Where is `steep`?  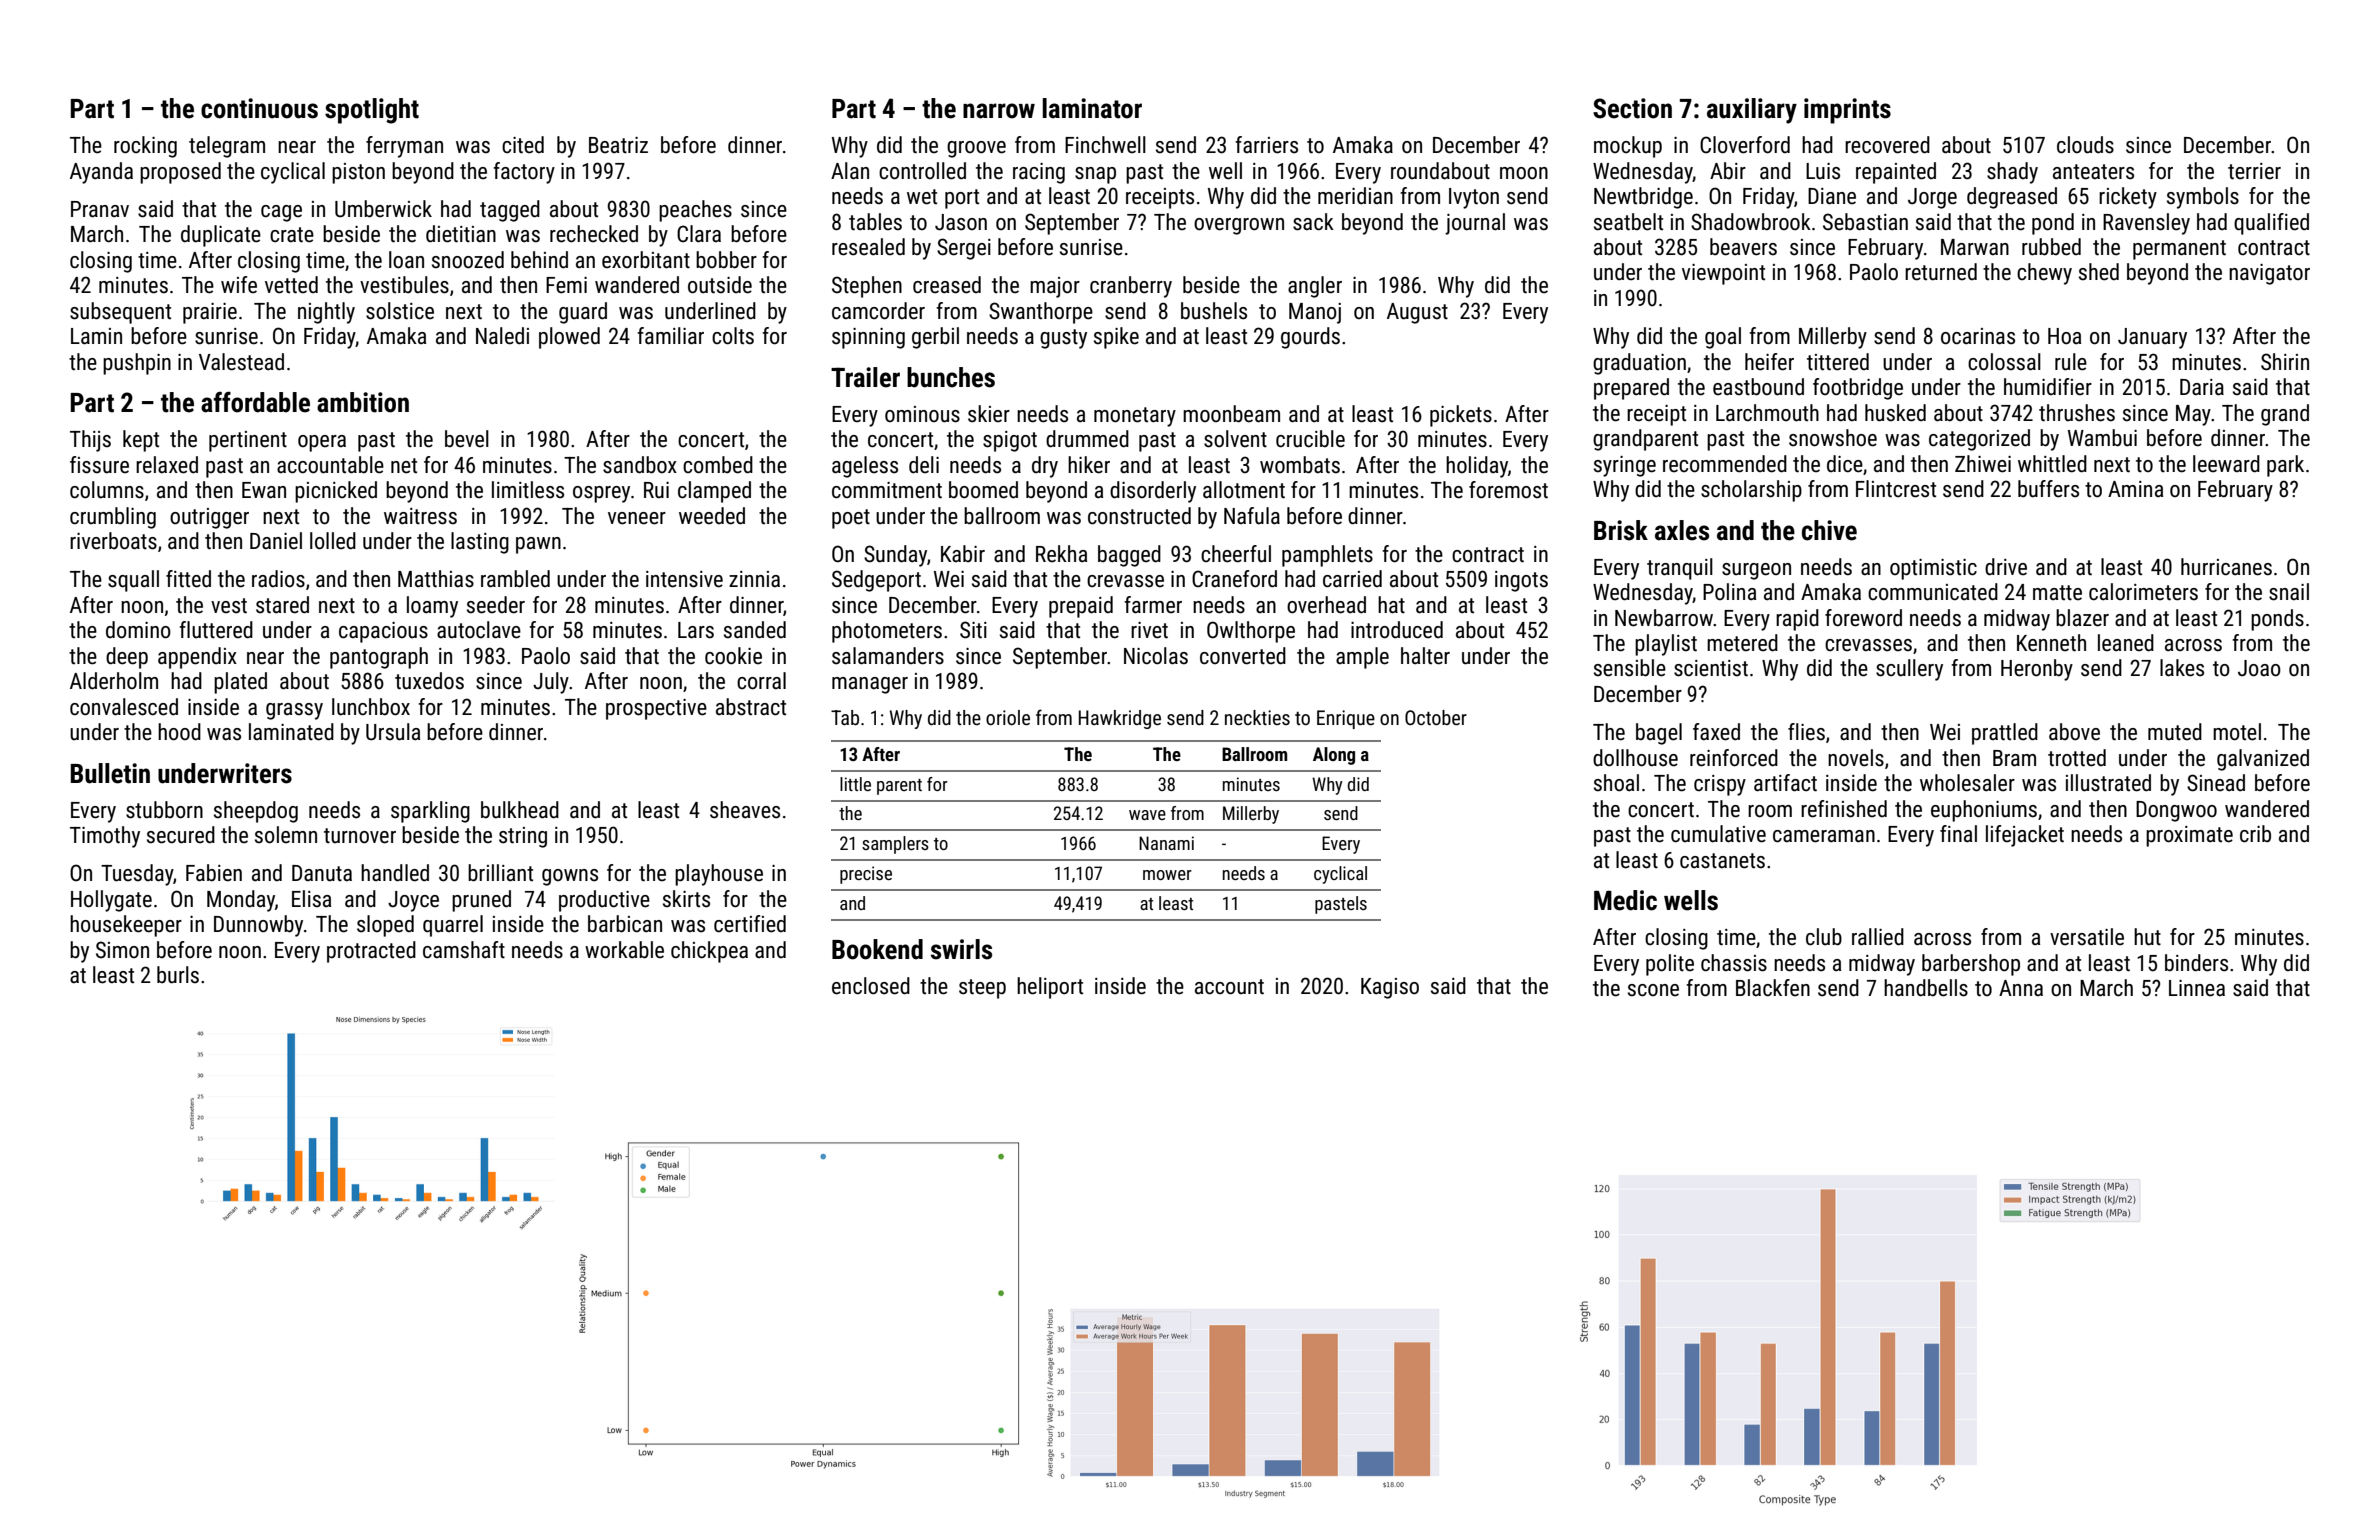
steep is located at coordinates (982, 989).
